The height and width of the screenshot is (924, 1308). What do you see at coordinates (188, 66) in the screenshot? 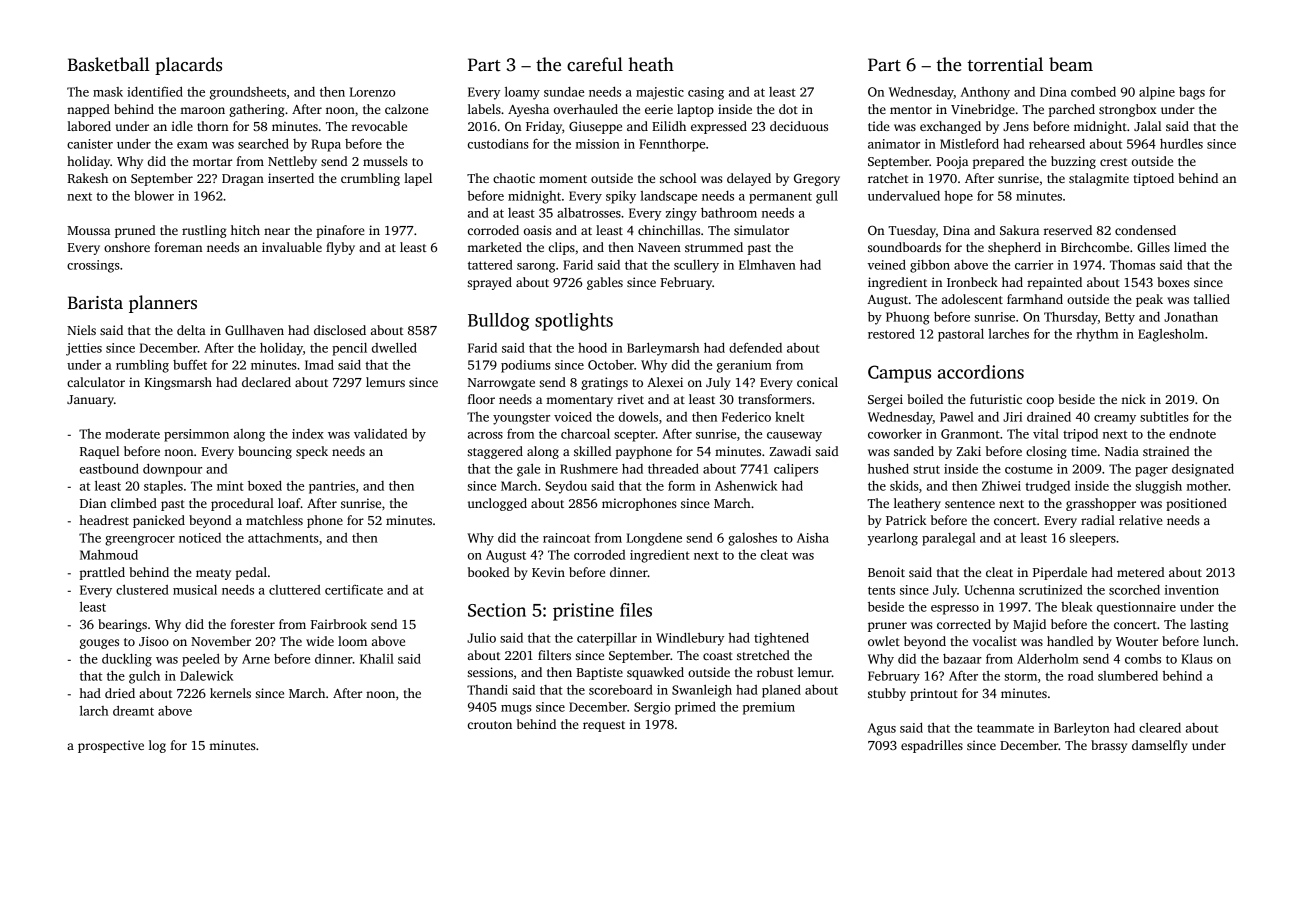
I see `placards` at bounding box center [188, 66].
